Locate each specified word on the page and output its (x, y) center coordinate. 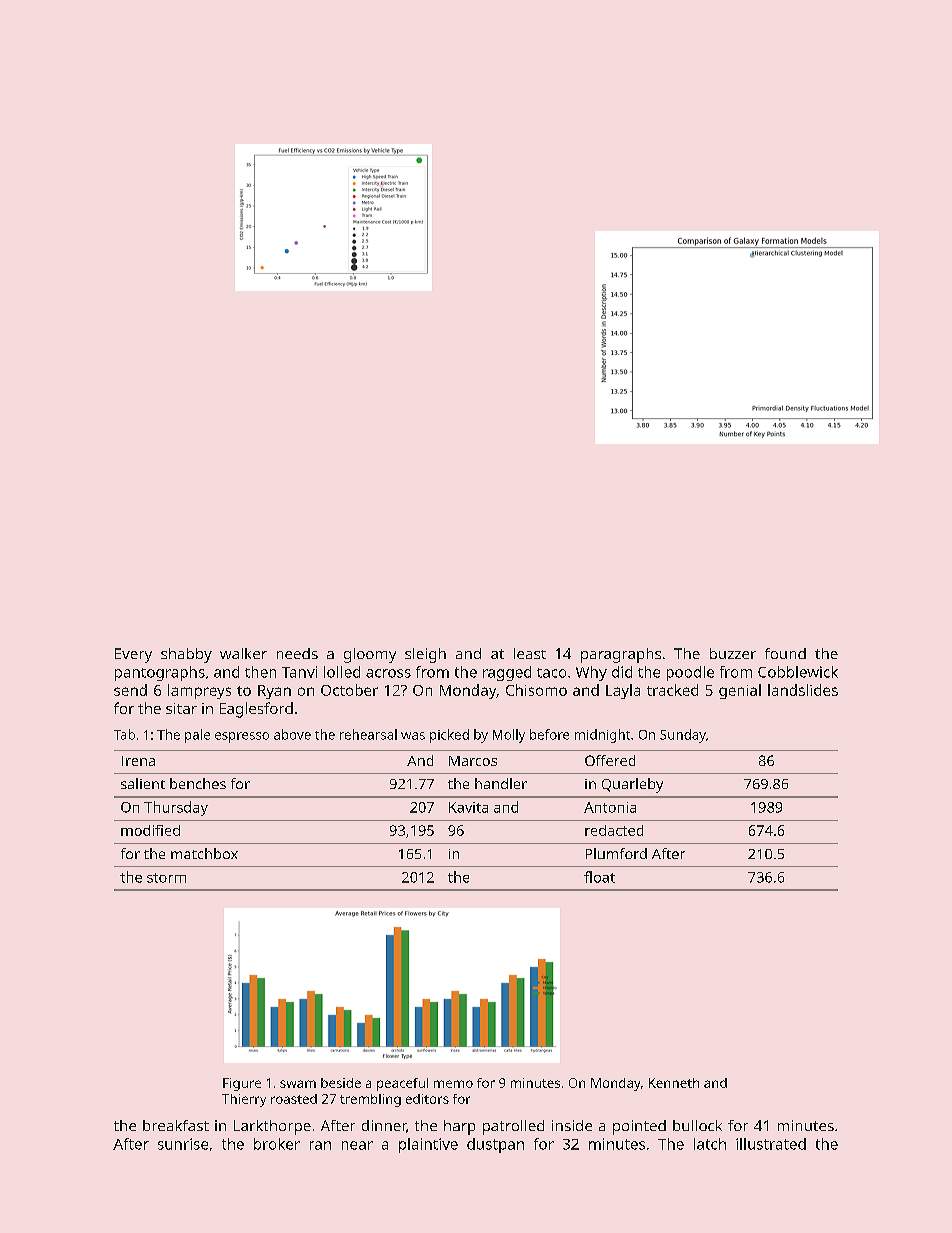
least (530, 653)
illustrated (771, 1144)
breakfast (176, 1125)
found (785, 653)
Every (133, 655)
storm (166, 878)
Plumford (616, 853)
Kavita (468, 807)
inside (572, 1125)
